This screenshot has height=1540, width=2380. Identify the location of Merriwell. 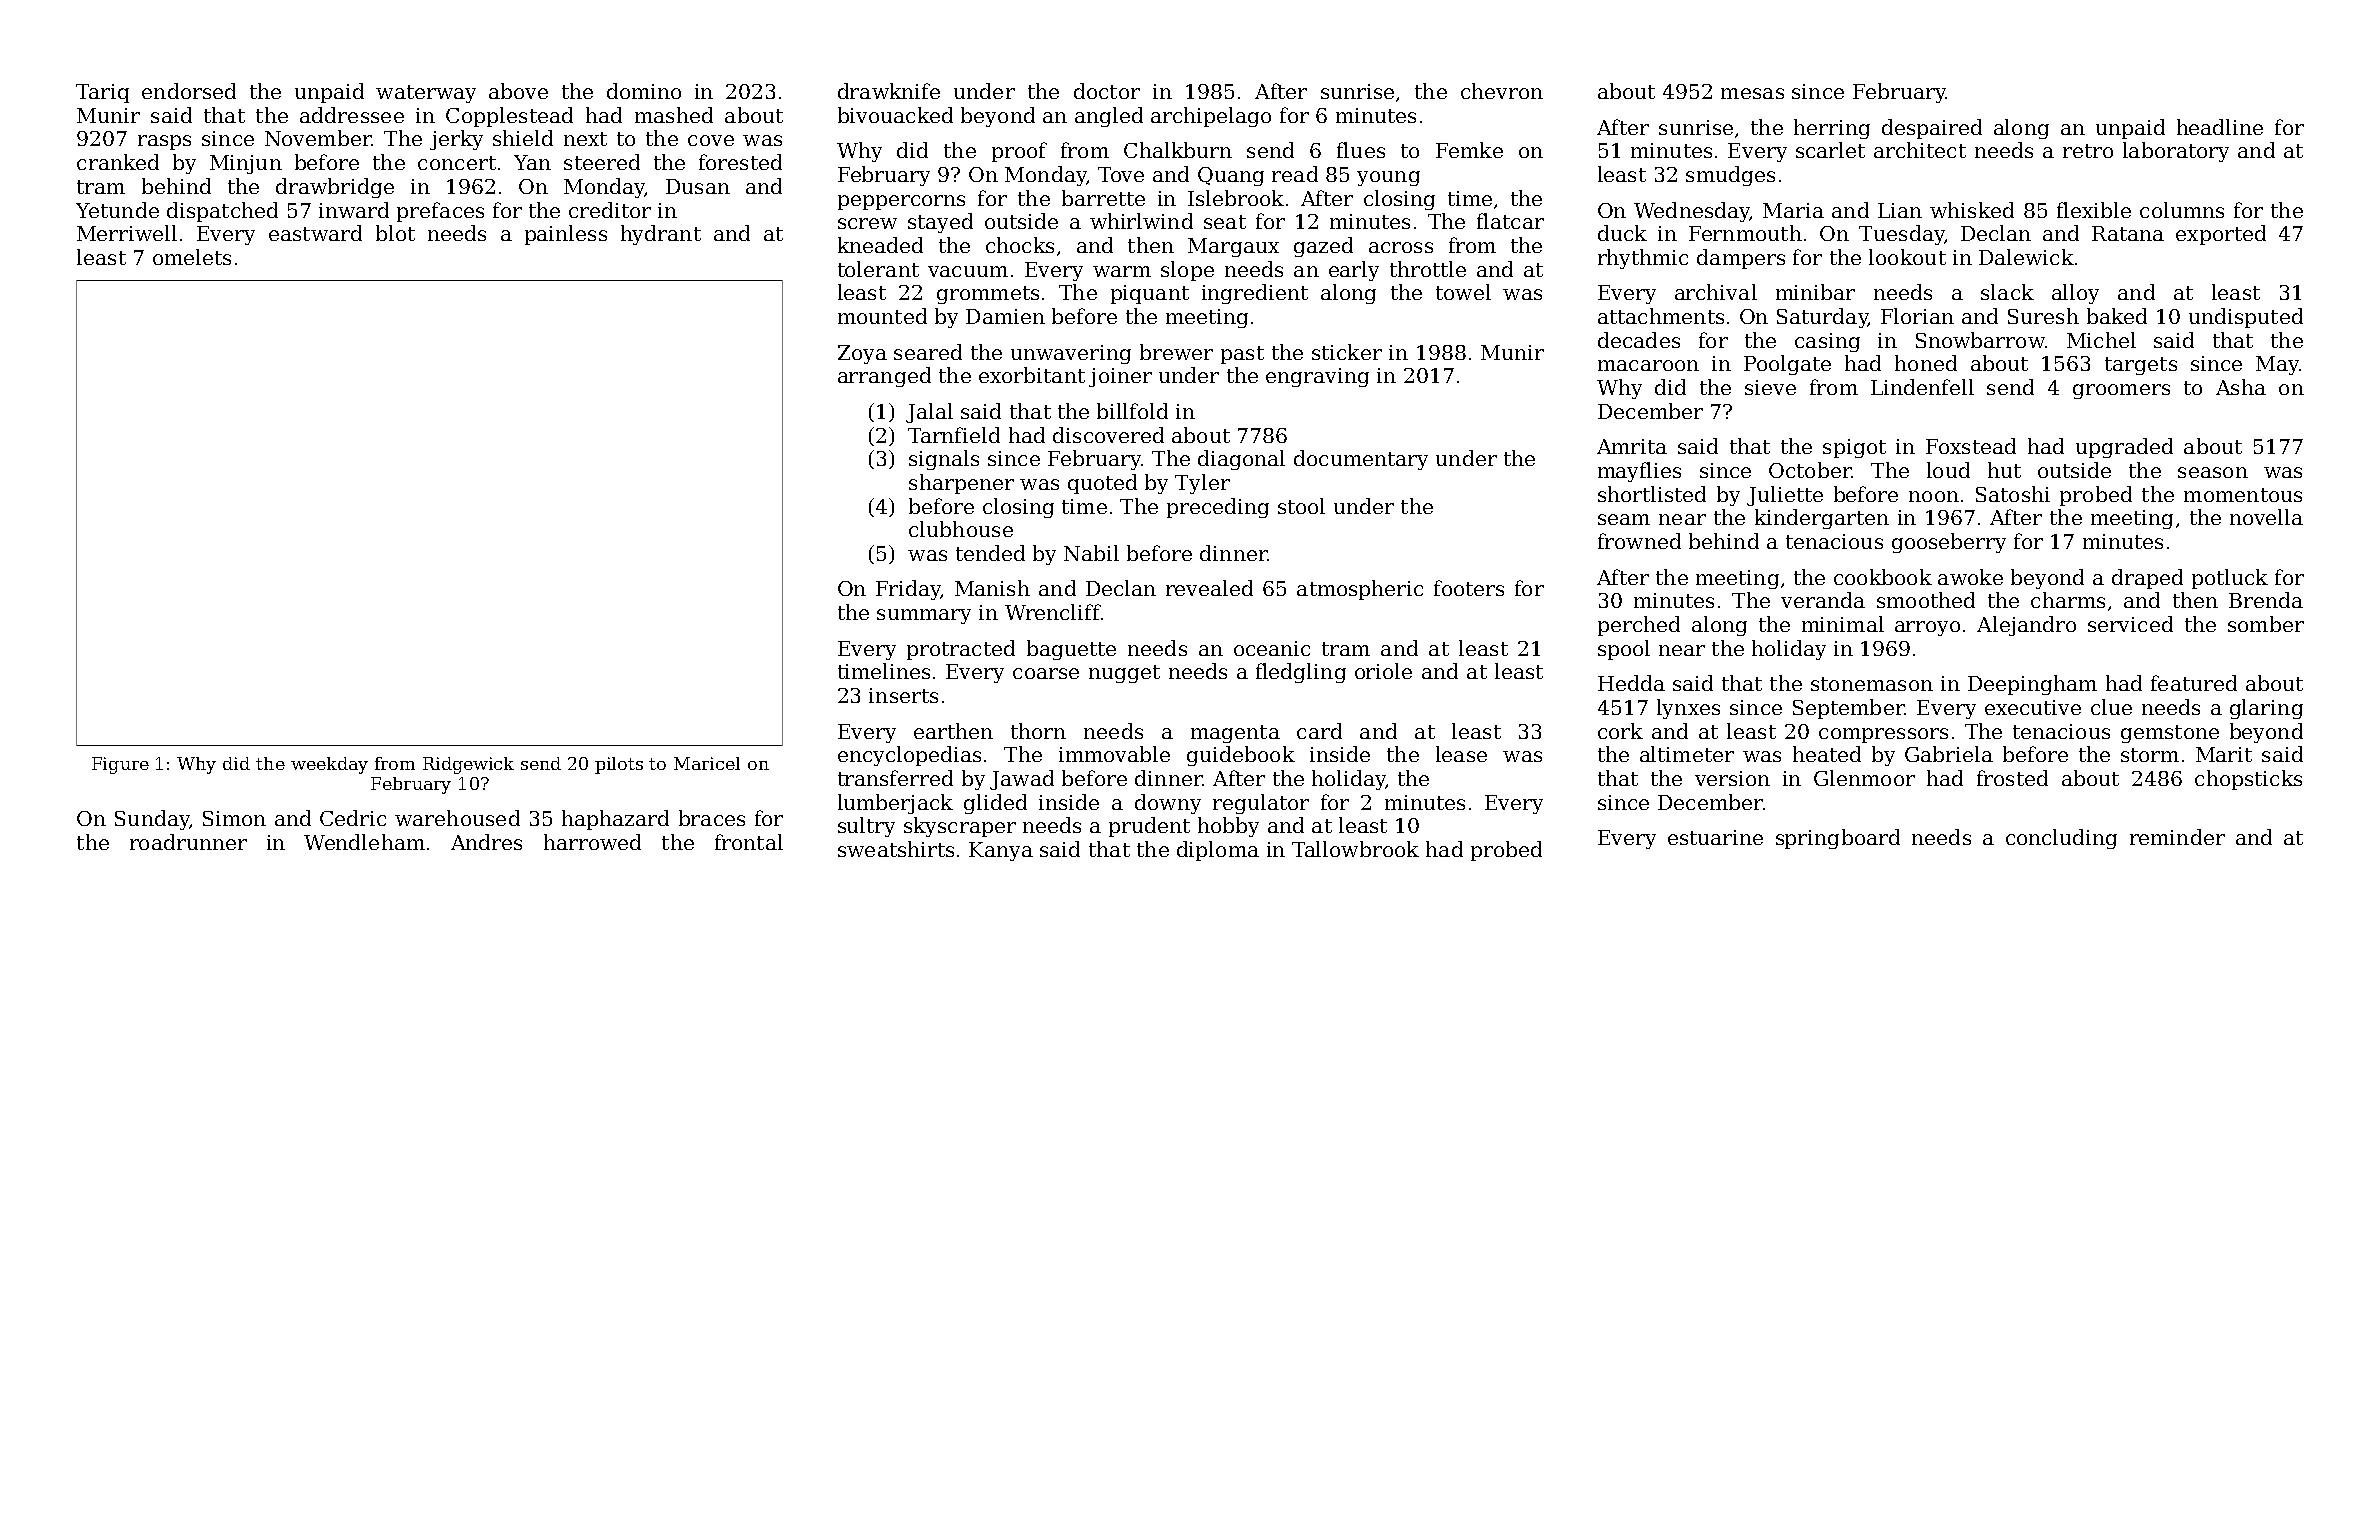
(127, 233).
